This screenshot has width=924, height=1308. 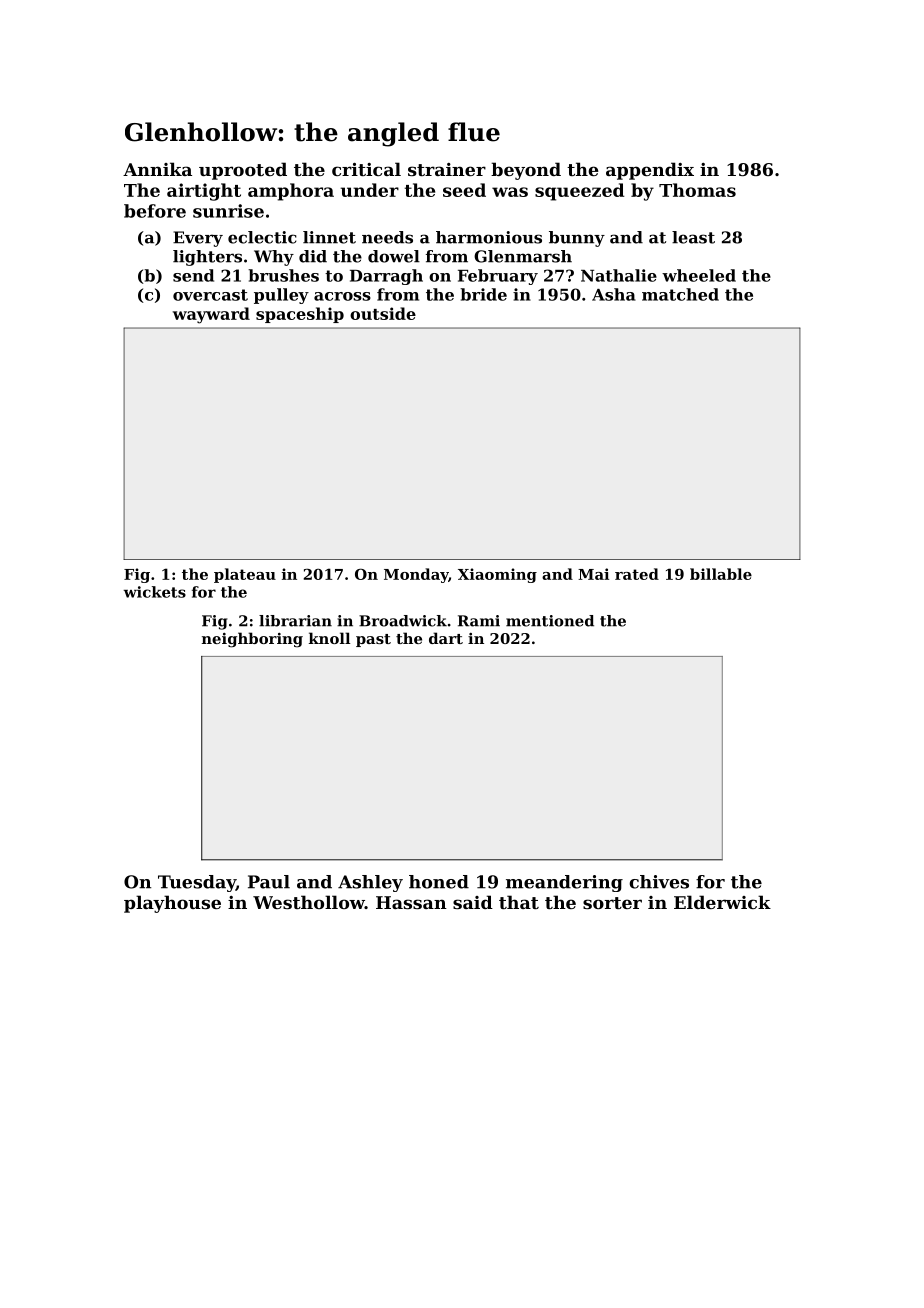 I want to click on wickets, so click(x=154, y=592).
